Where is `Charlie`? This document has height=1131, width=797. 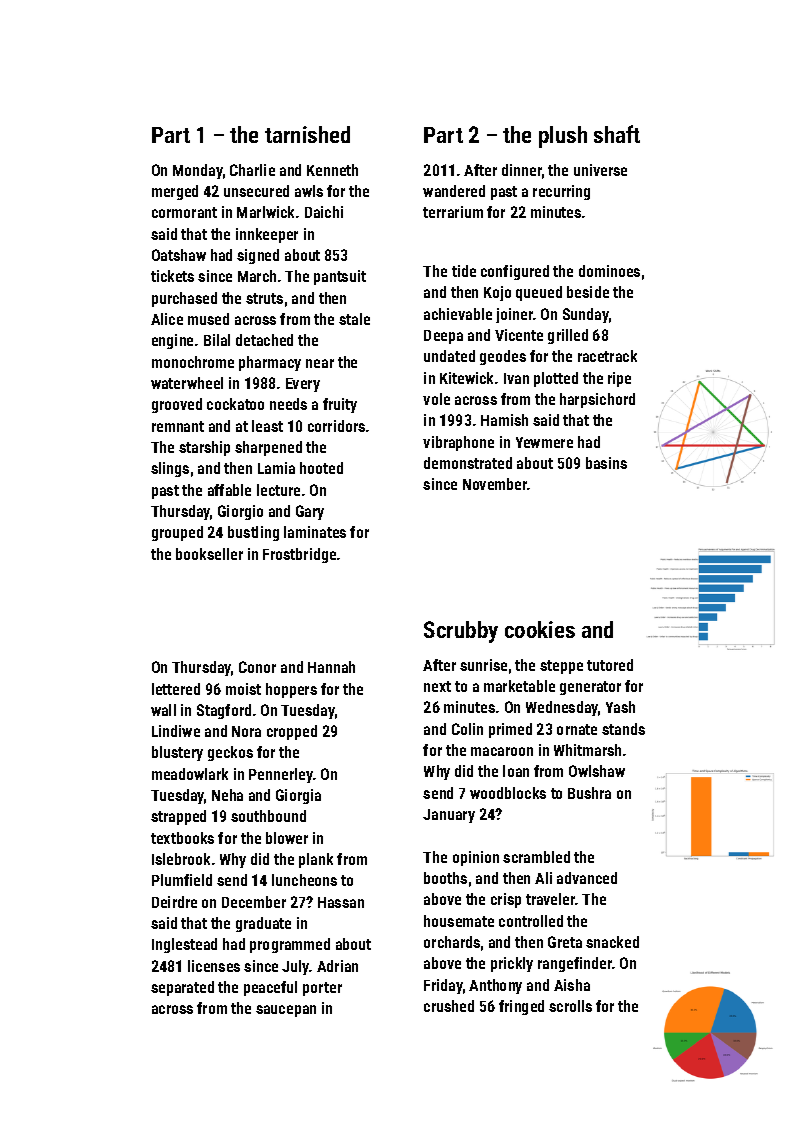 Charlie is located at coordinates (252, 170).
